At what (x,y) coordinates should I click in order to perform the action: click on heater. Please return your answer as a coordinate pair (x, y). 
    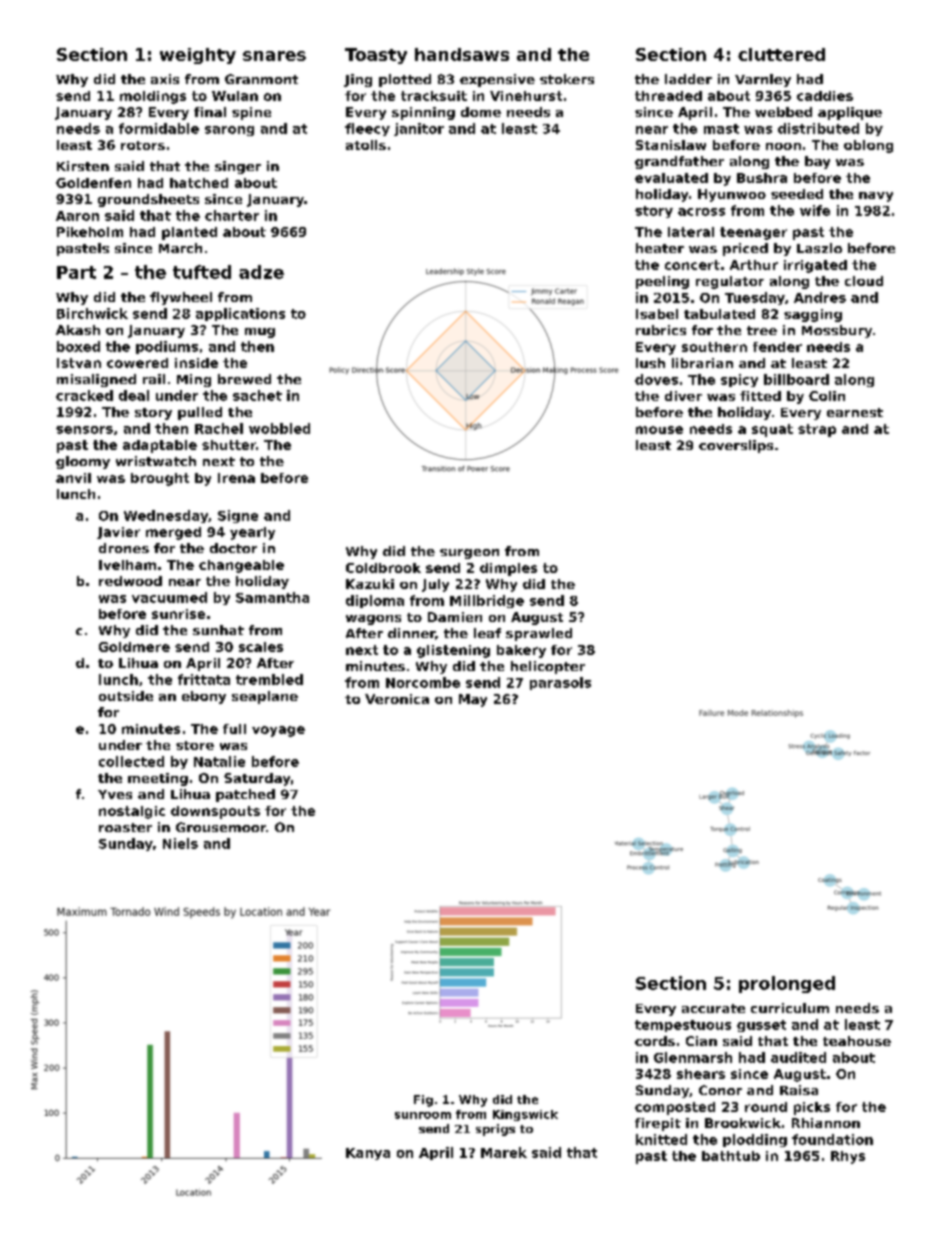
    Looking at the image, I should click on (660, 248).
